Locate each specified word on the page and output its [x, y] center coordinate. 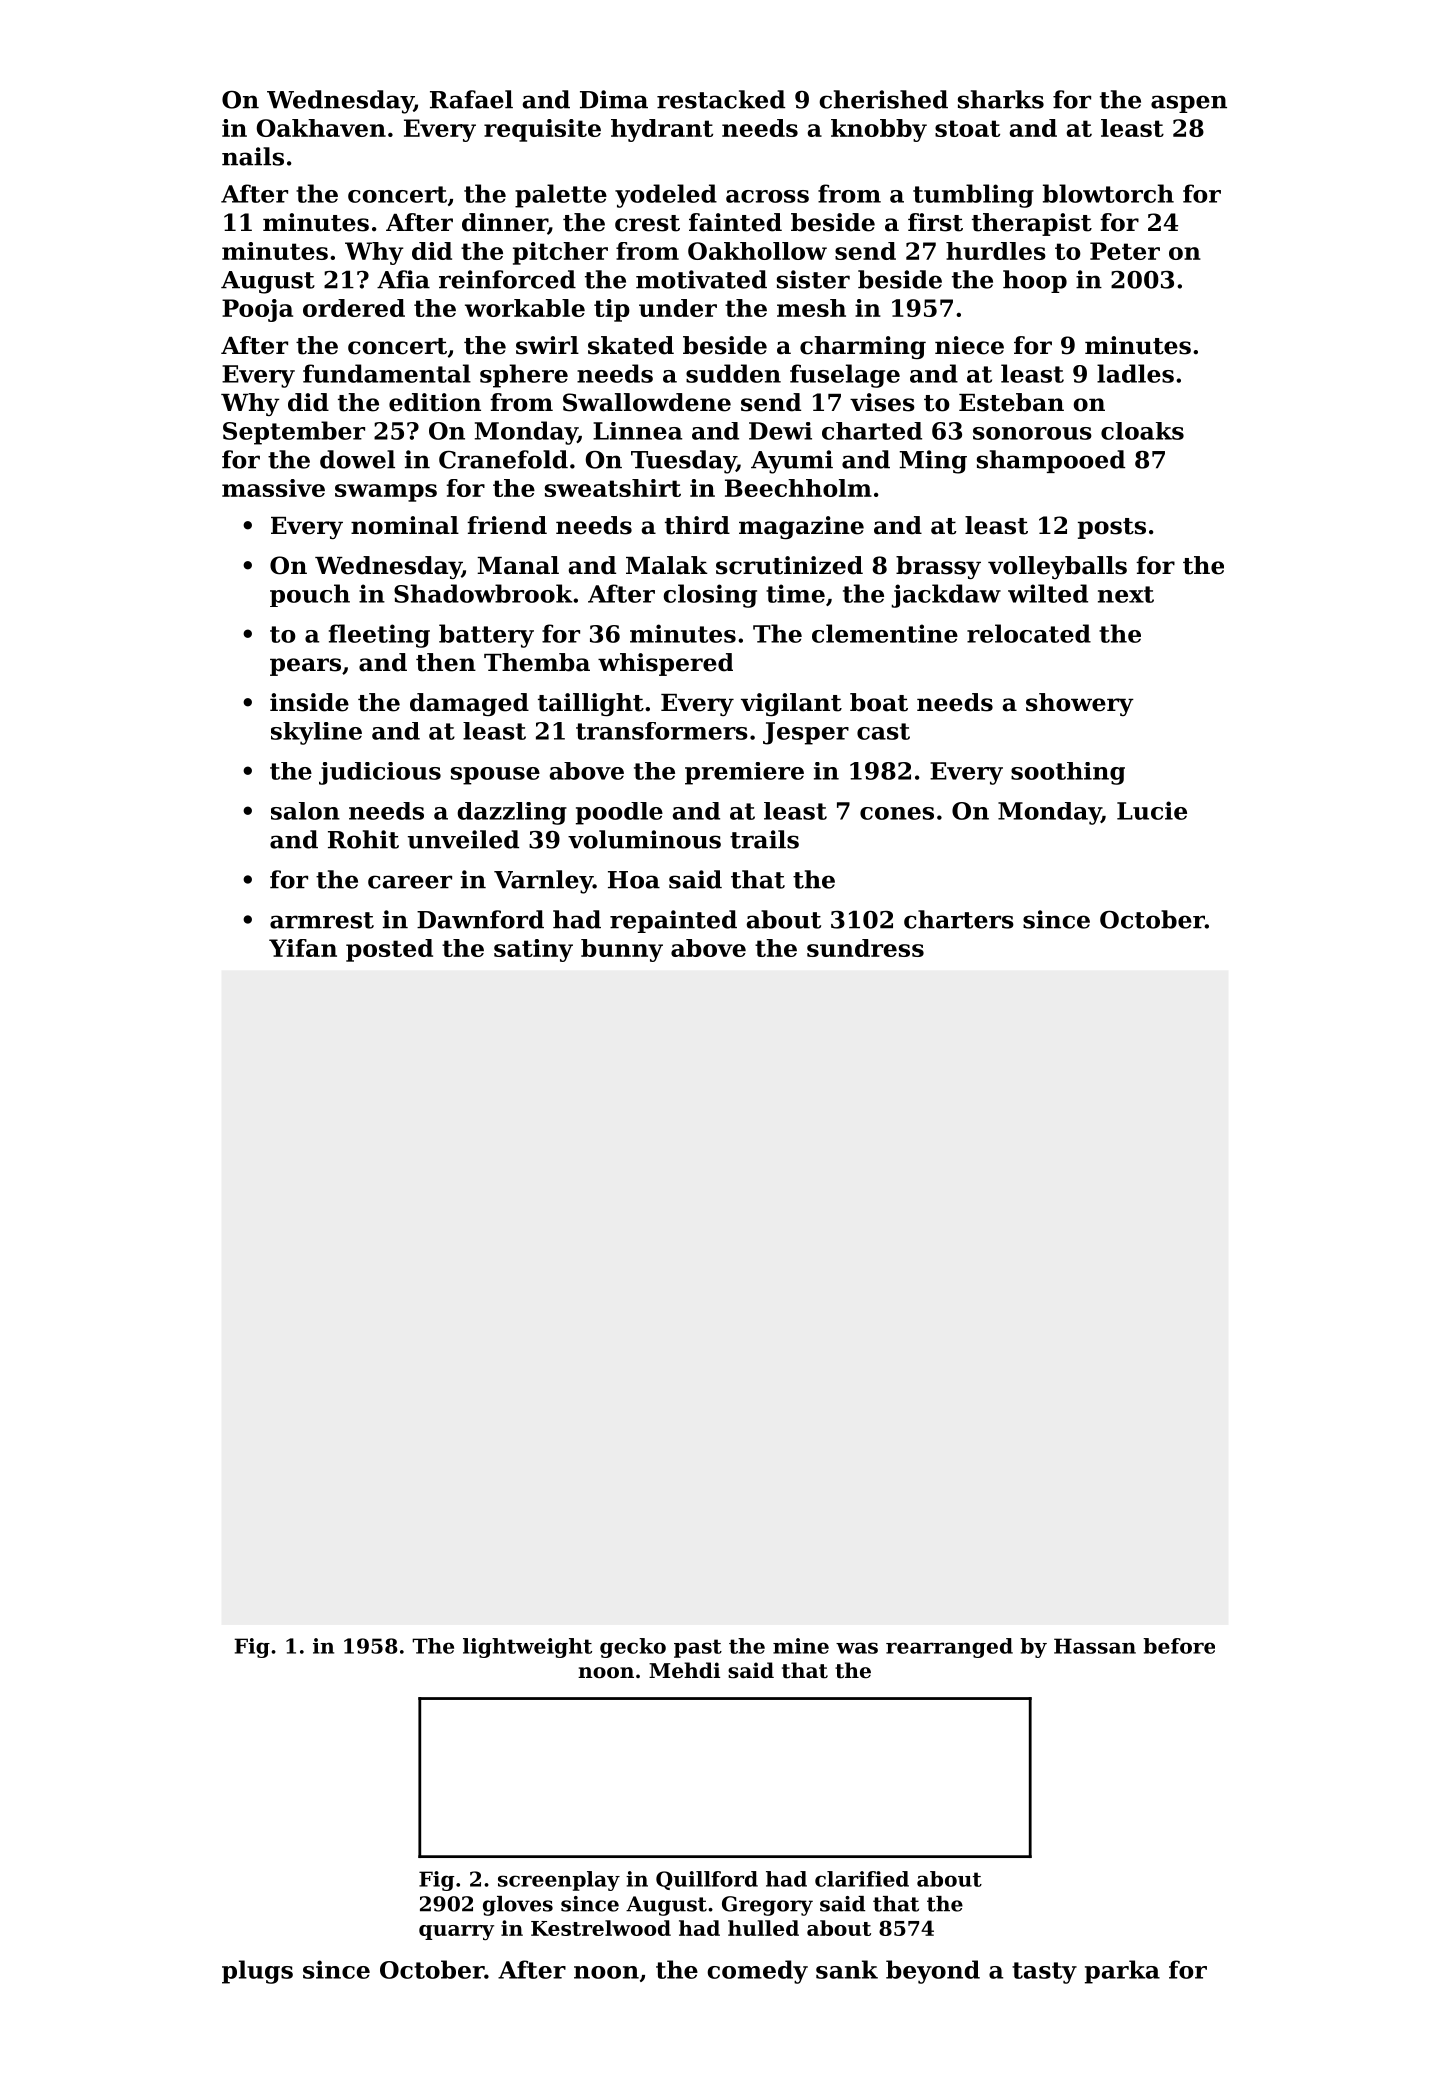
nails [253, 156]
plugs [257, 1972]
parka [1122, 1972]
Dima [614, 99]
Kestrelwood [601, 1928]
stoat [967, 128]
